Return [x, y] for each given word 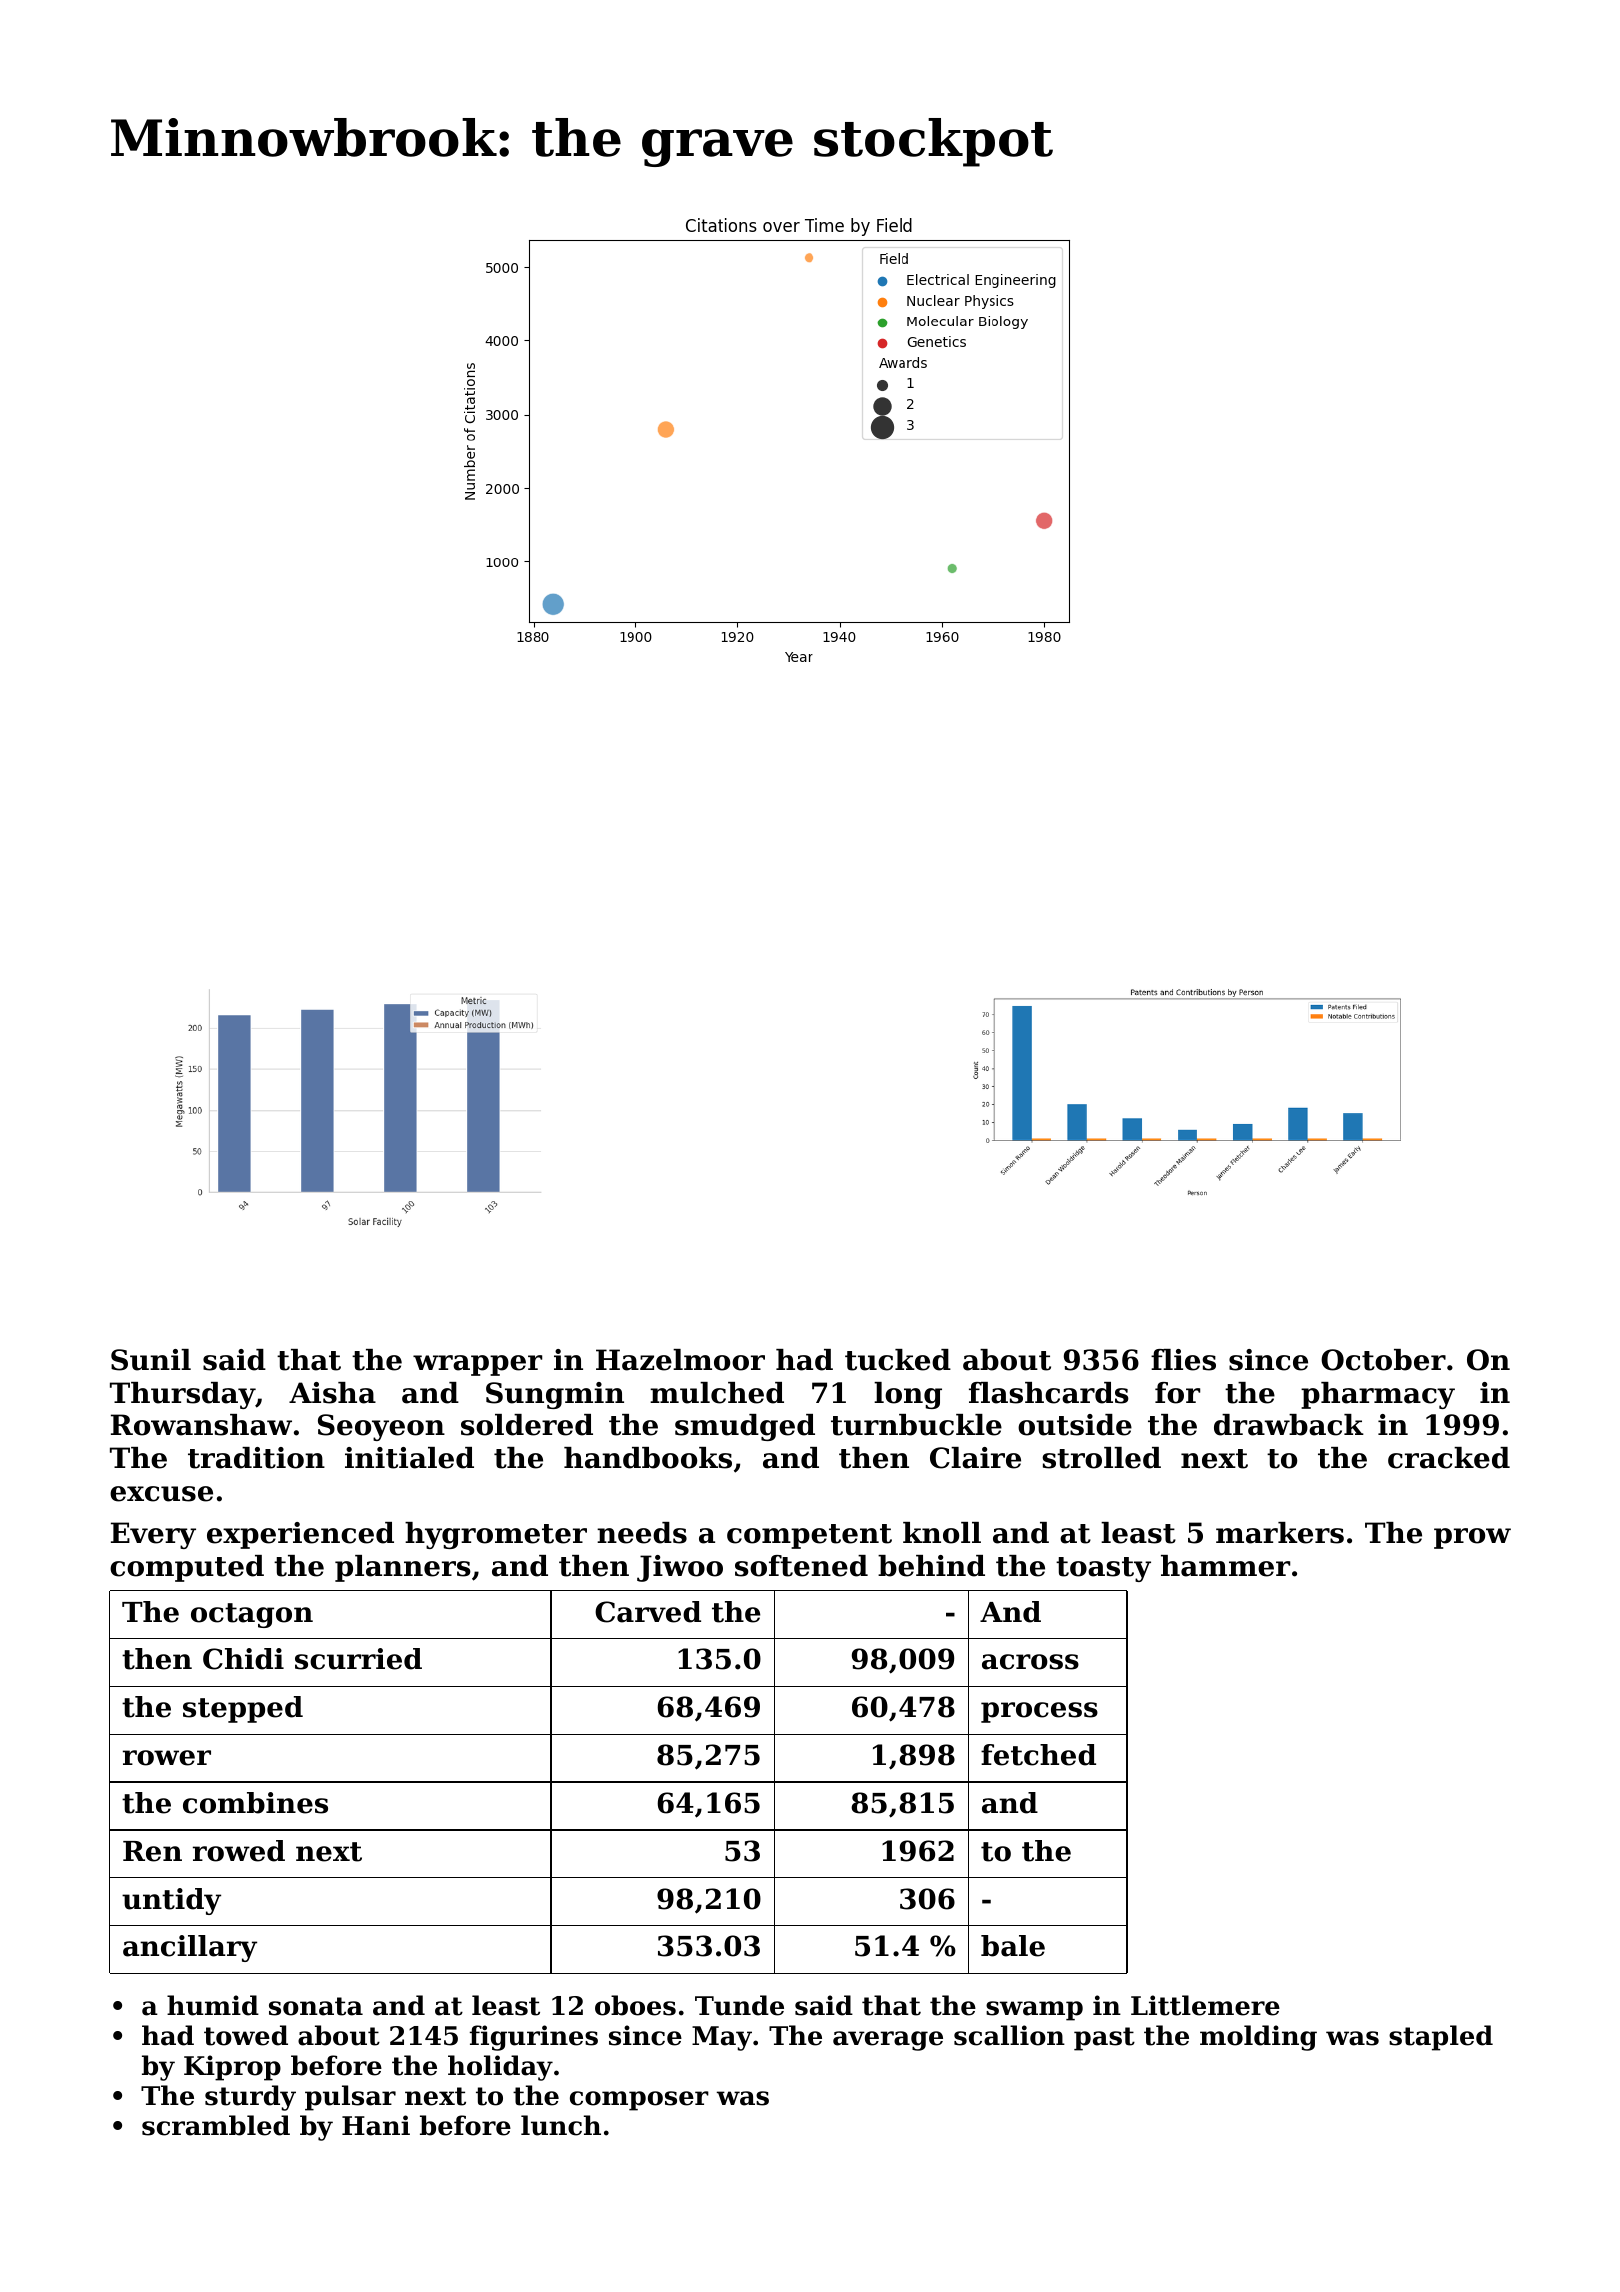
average [888, 2041]
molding [1258, 2038]
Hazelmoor [680, 1360]
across [1030, 1662]
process [1039, 1712]
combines [255, 1803]
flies [1183, 1360]
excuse [161, 1494]
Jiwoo [680, 1568]
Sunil [151, 1360]
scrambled [216, 2125]
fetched [1038, 1755]
